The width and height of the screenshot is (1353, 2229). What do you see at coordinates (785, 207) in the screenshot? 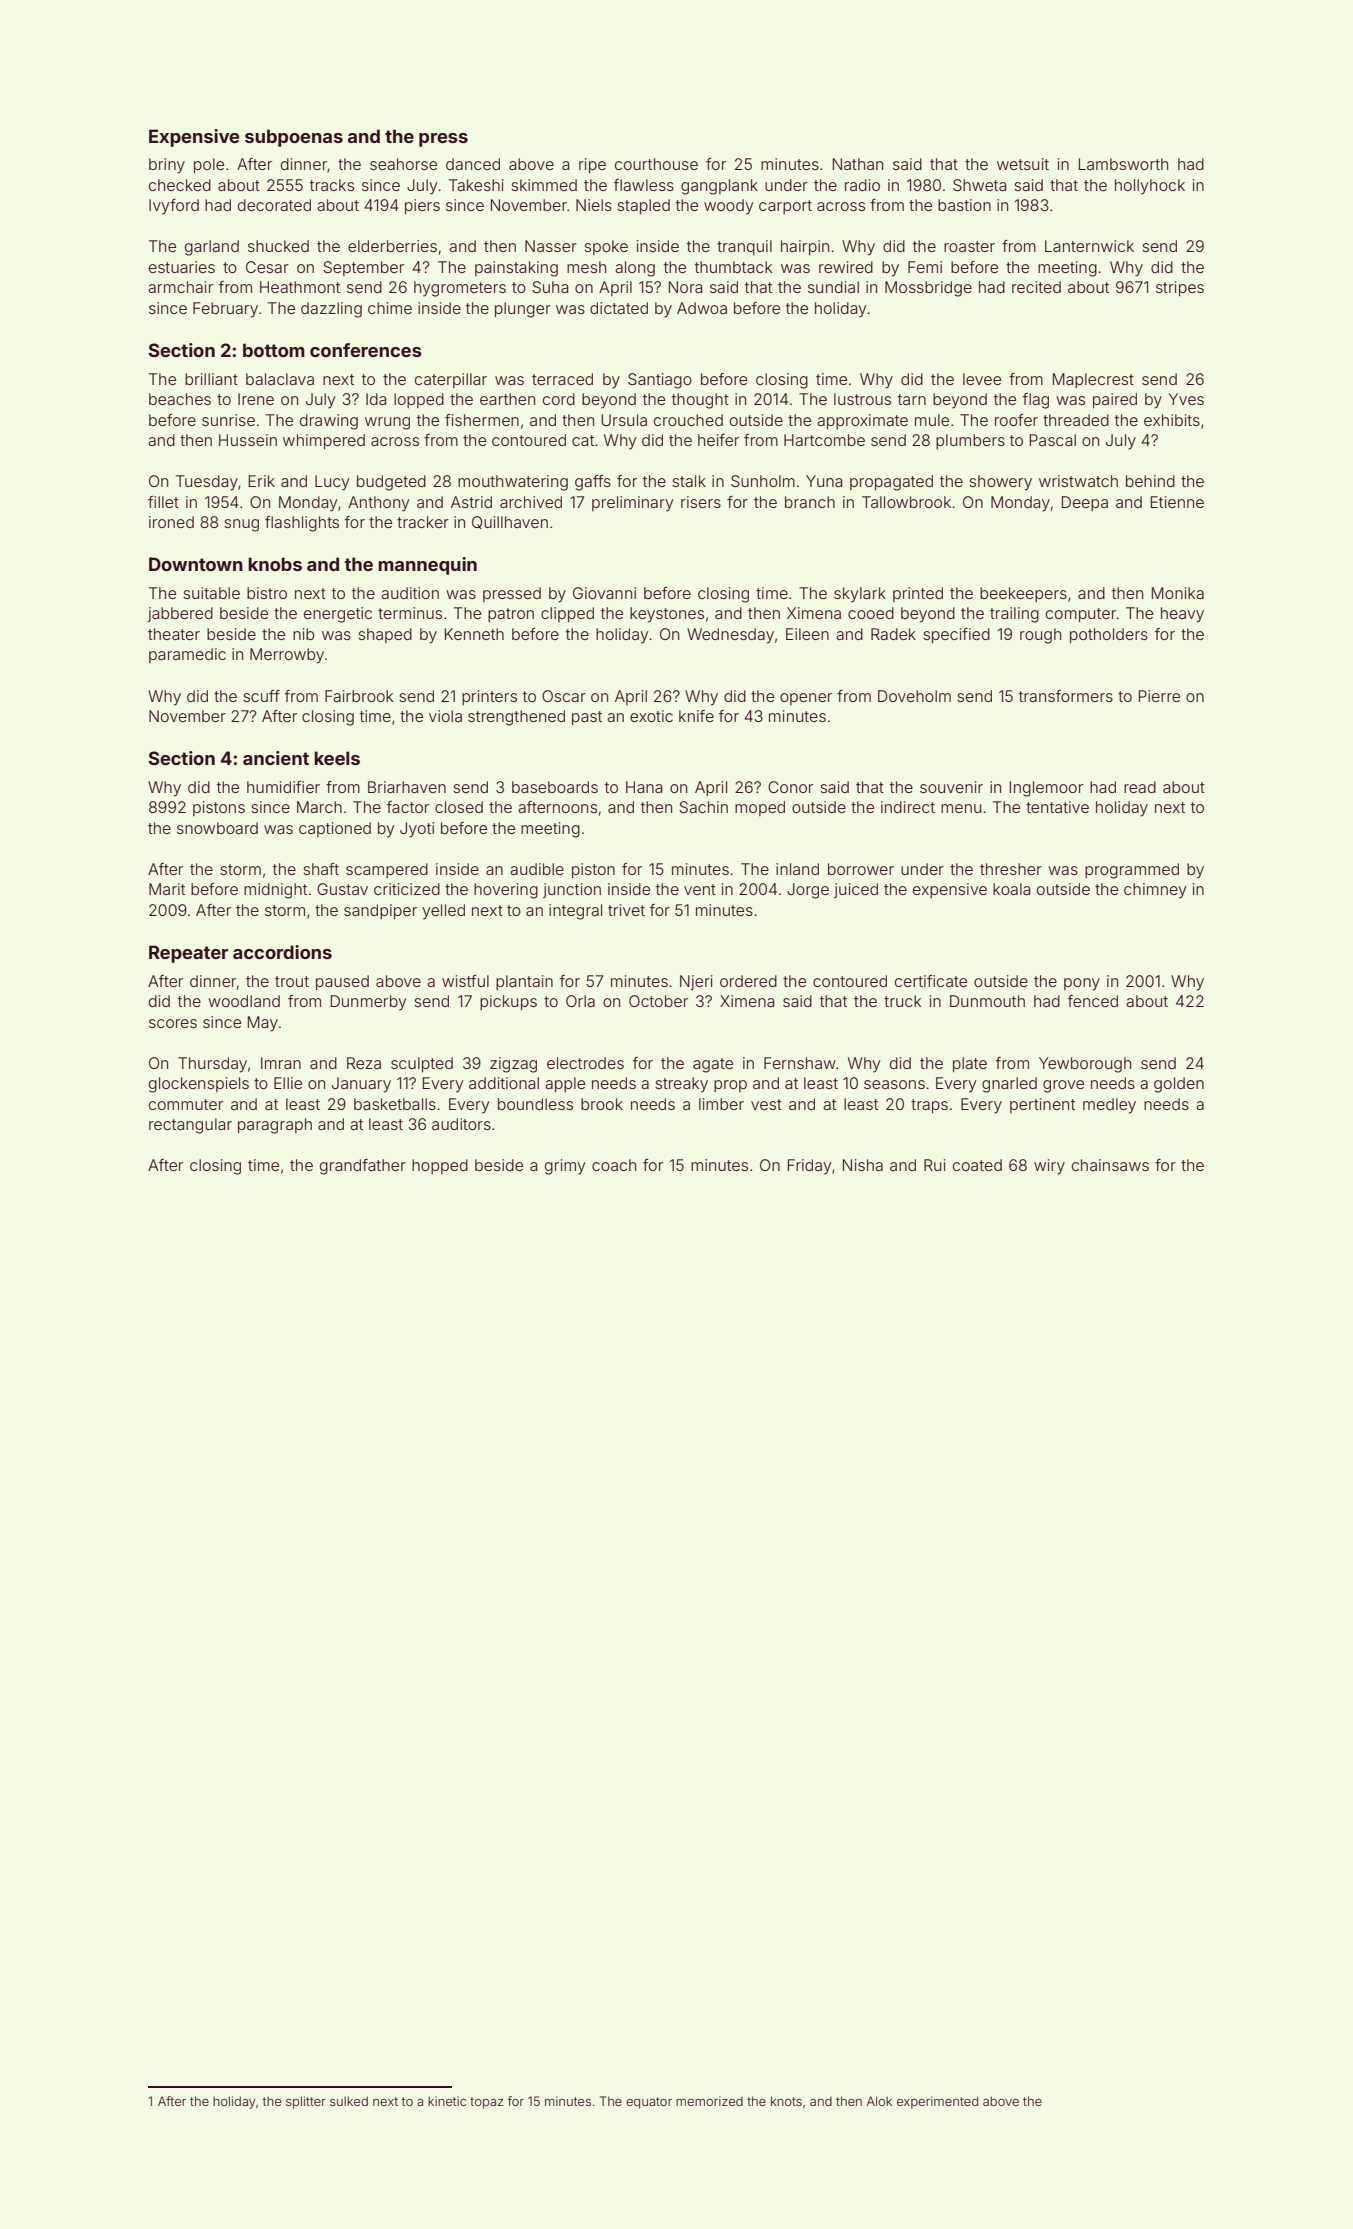
I see `carport` at bounding box center [785, 207].
